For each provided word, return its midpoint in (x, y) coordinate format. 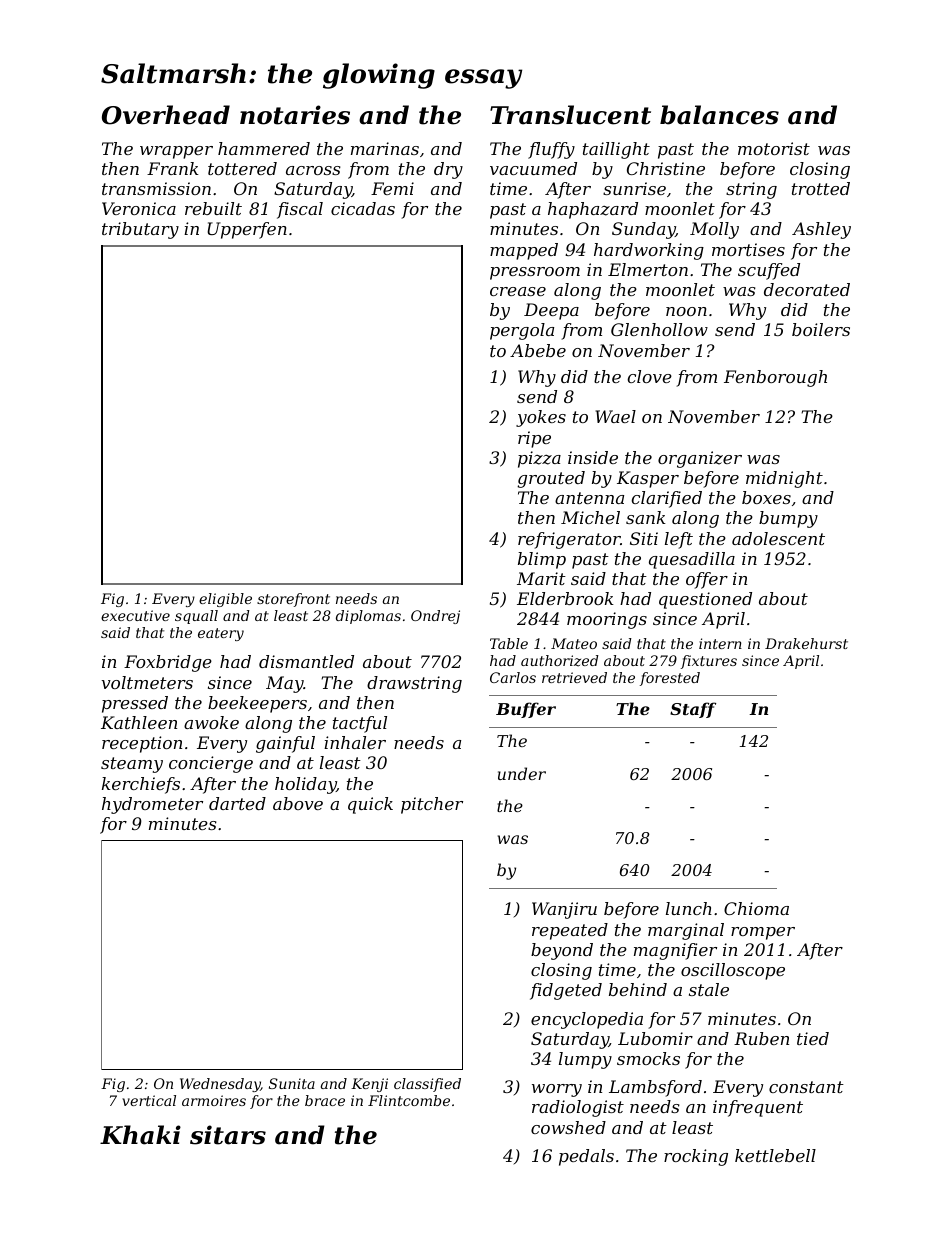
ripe (534, 439)
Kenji (369, 1085)
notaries (295, 115)
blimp (542, 560)
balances (719, 115)
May (285, 684)
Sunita (292, 1083)
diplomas (368, 617)
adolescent (778, 538)
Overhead (166, 115)
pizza (539, 459)
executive (135, 615)
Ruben (761, 1038)
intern (720, 643)
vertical (149, 1100)
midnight (784, 479)
